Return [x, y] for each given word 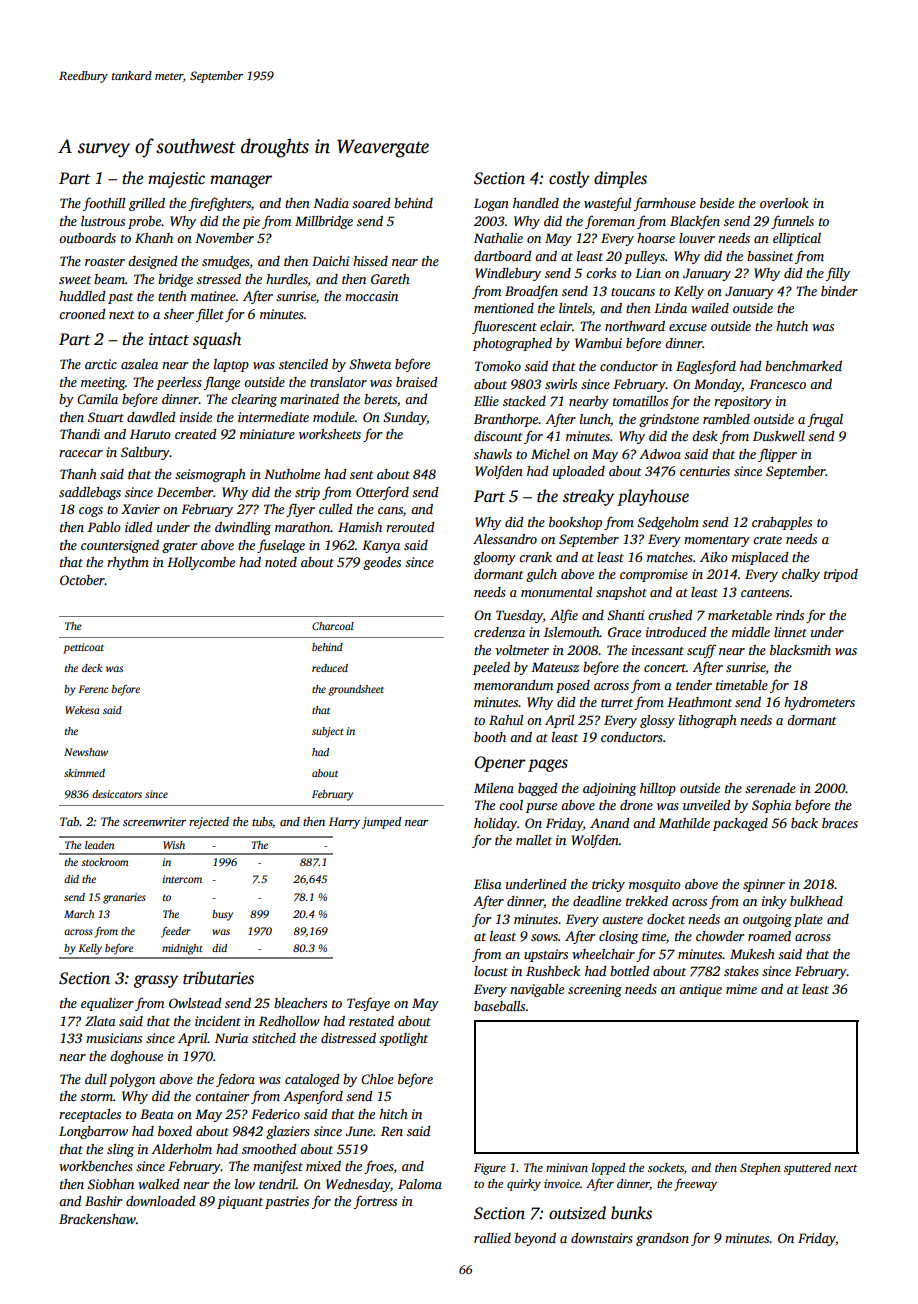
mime [741, 989]
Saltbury [145, 453]
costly [569, 179]
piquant [240, 1202]
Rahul [506, 720]
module [334, 417]
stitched [274, 1038]
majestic [176, 180]
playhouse [653, 497]
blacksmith [800, 650]
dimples [620, 179]
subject [328, 732]
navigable [537, 990]
